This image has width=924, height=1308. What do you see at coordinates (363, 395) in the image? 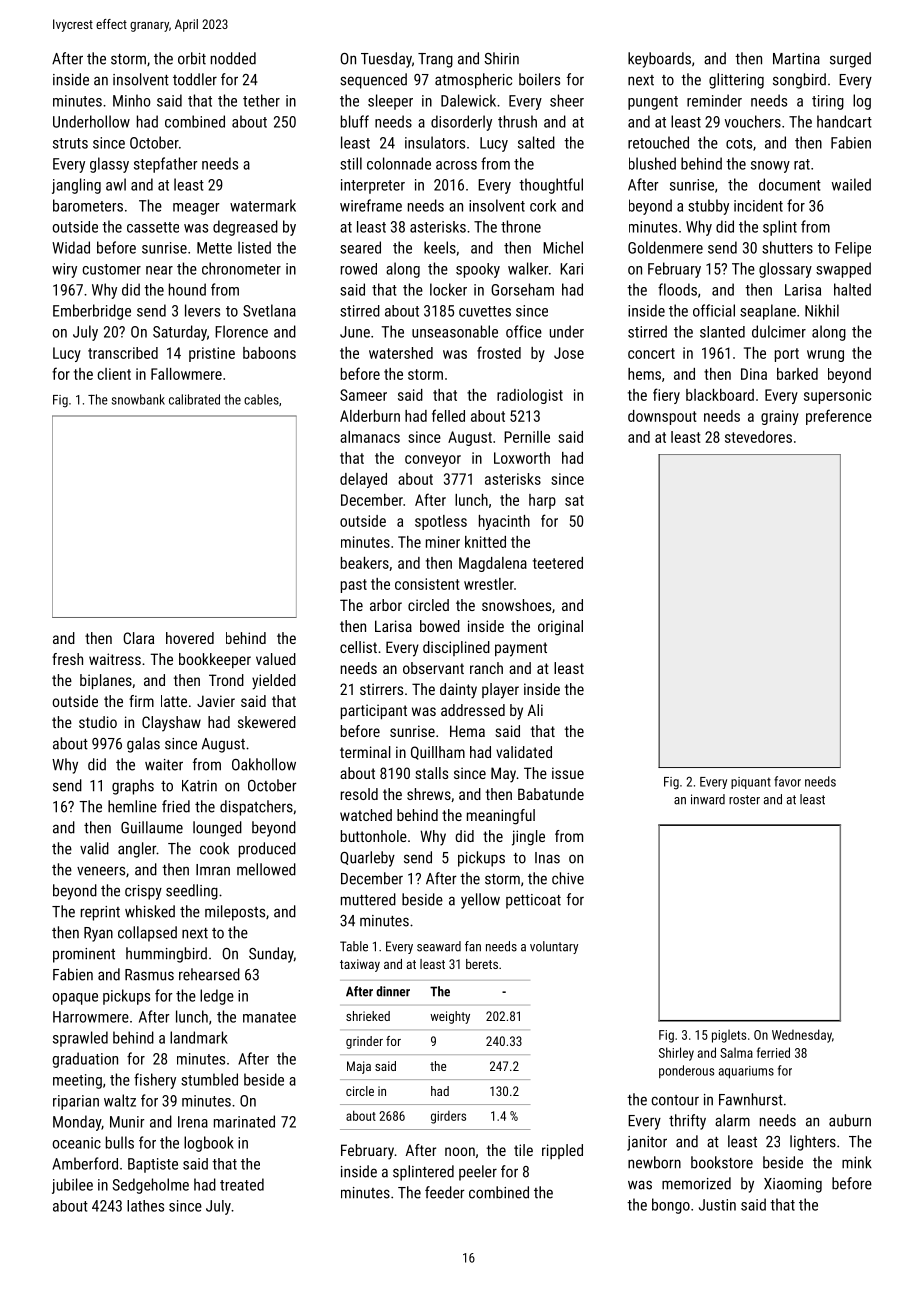
I see `Sameer` at bounding box center [363, 395].
